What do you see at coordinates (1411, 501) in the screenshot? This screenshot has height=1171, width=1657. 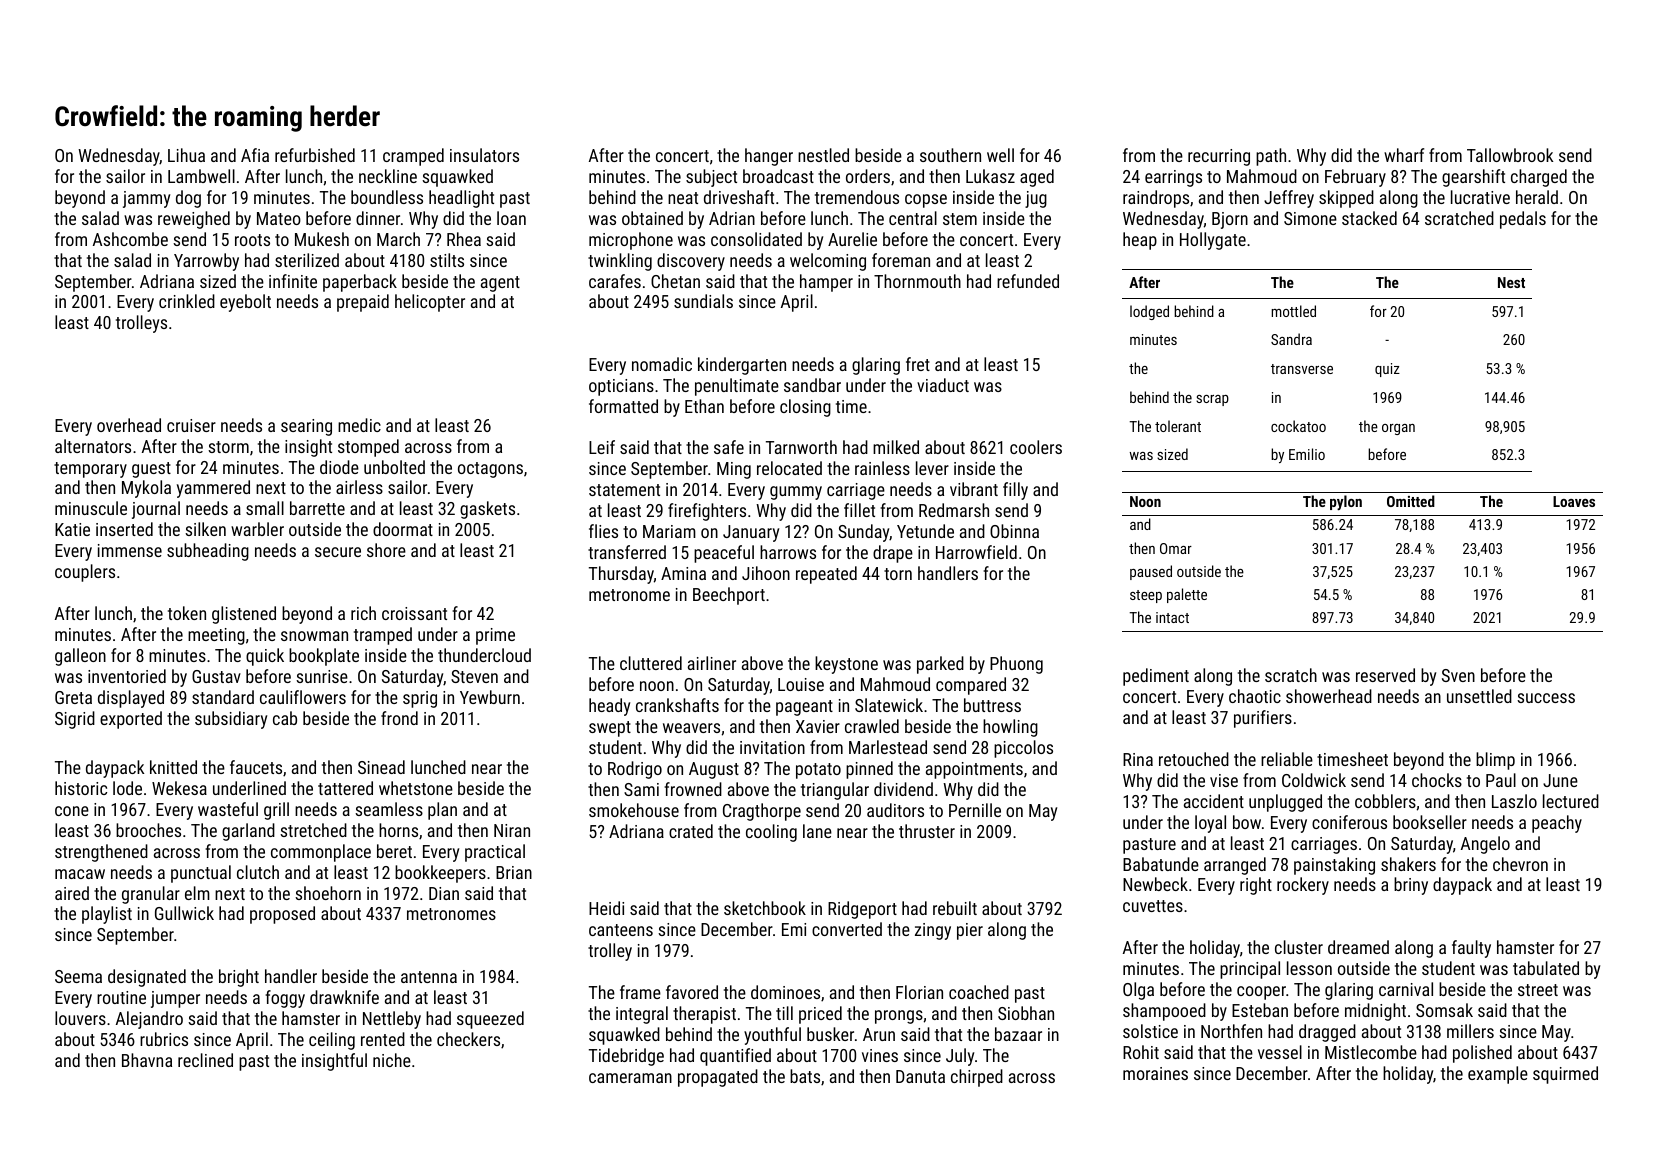 I see `Omitted` at bounding box center [1411, 501].
